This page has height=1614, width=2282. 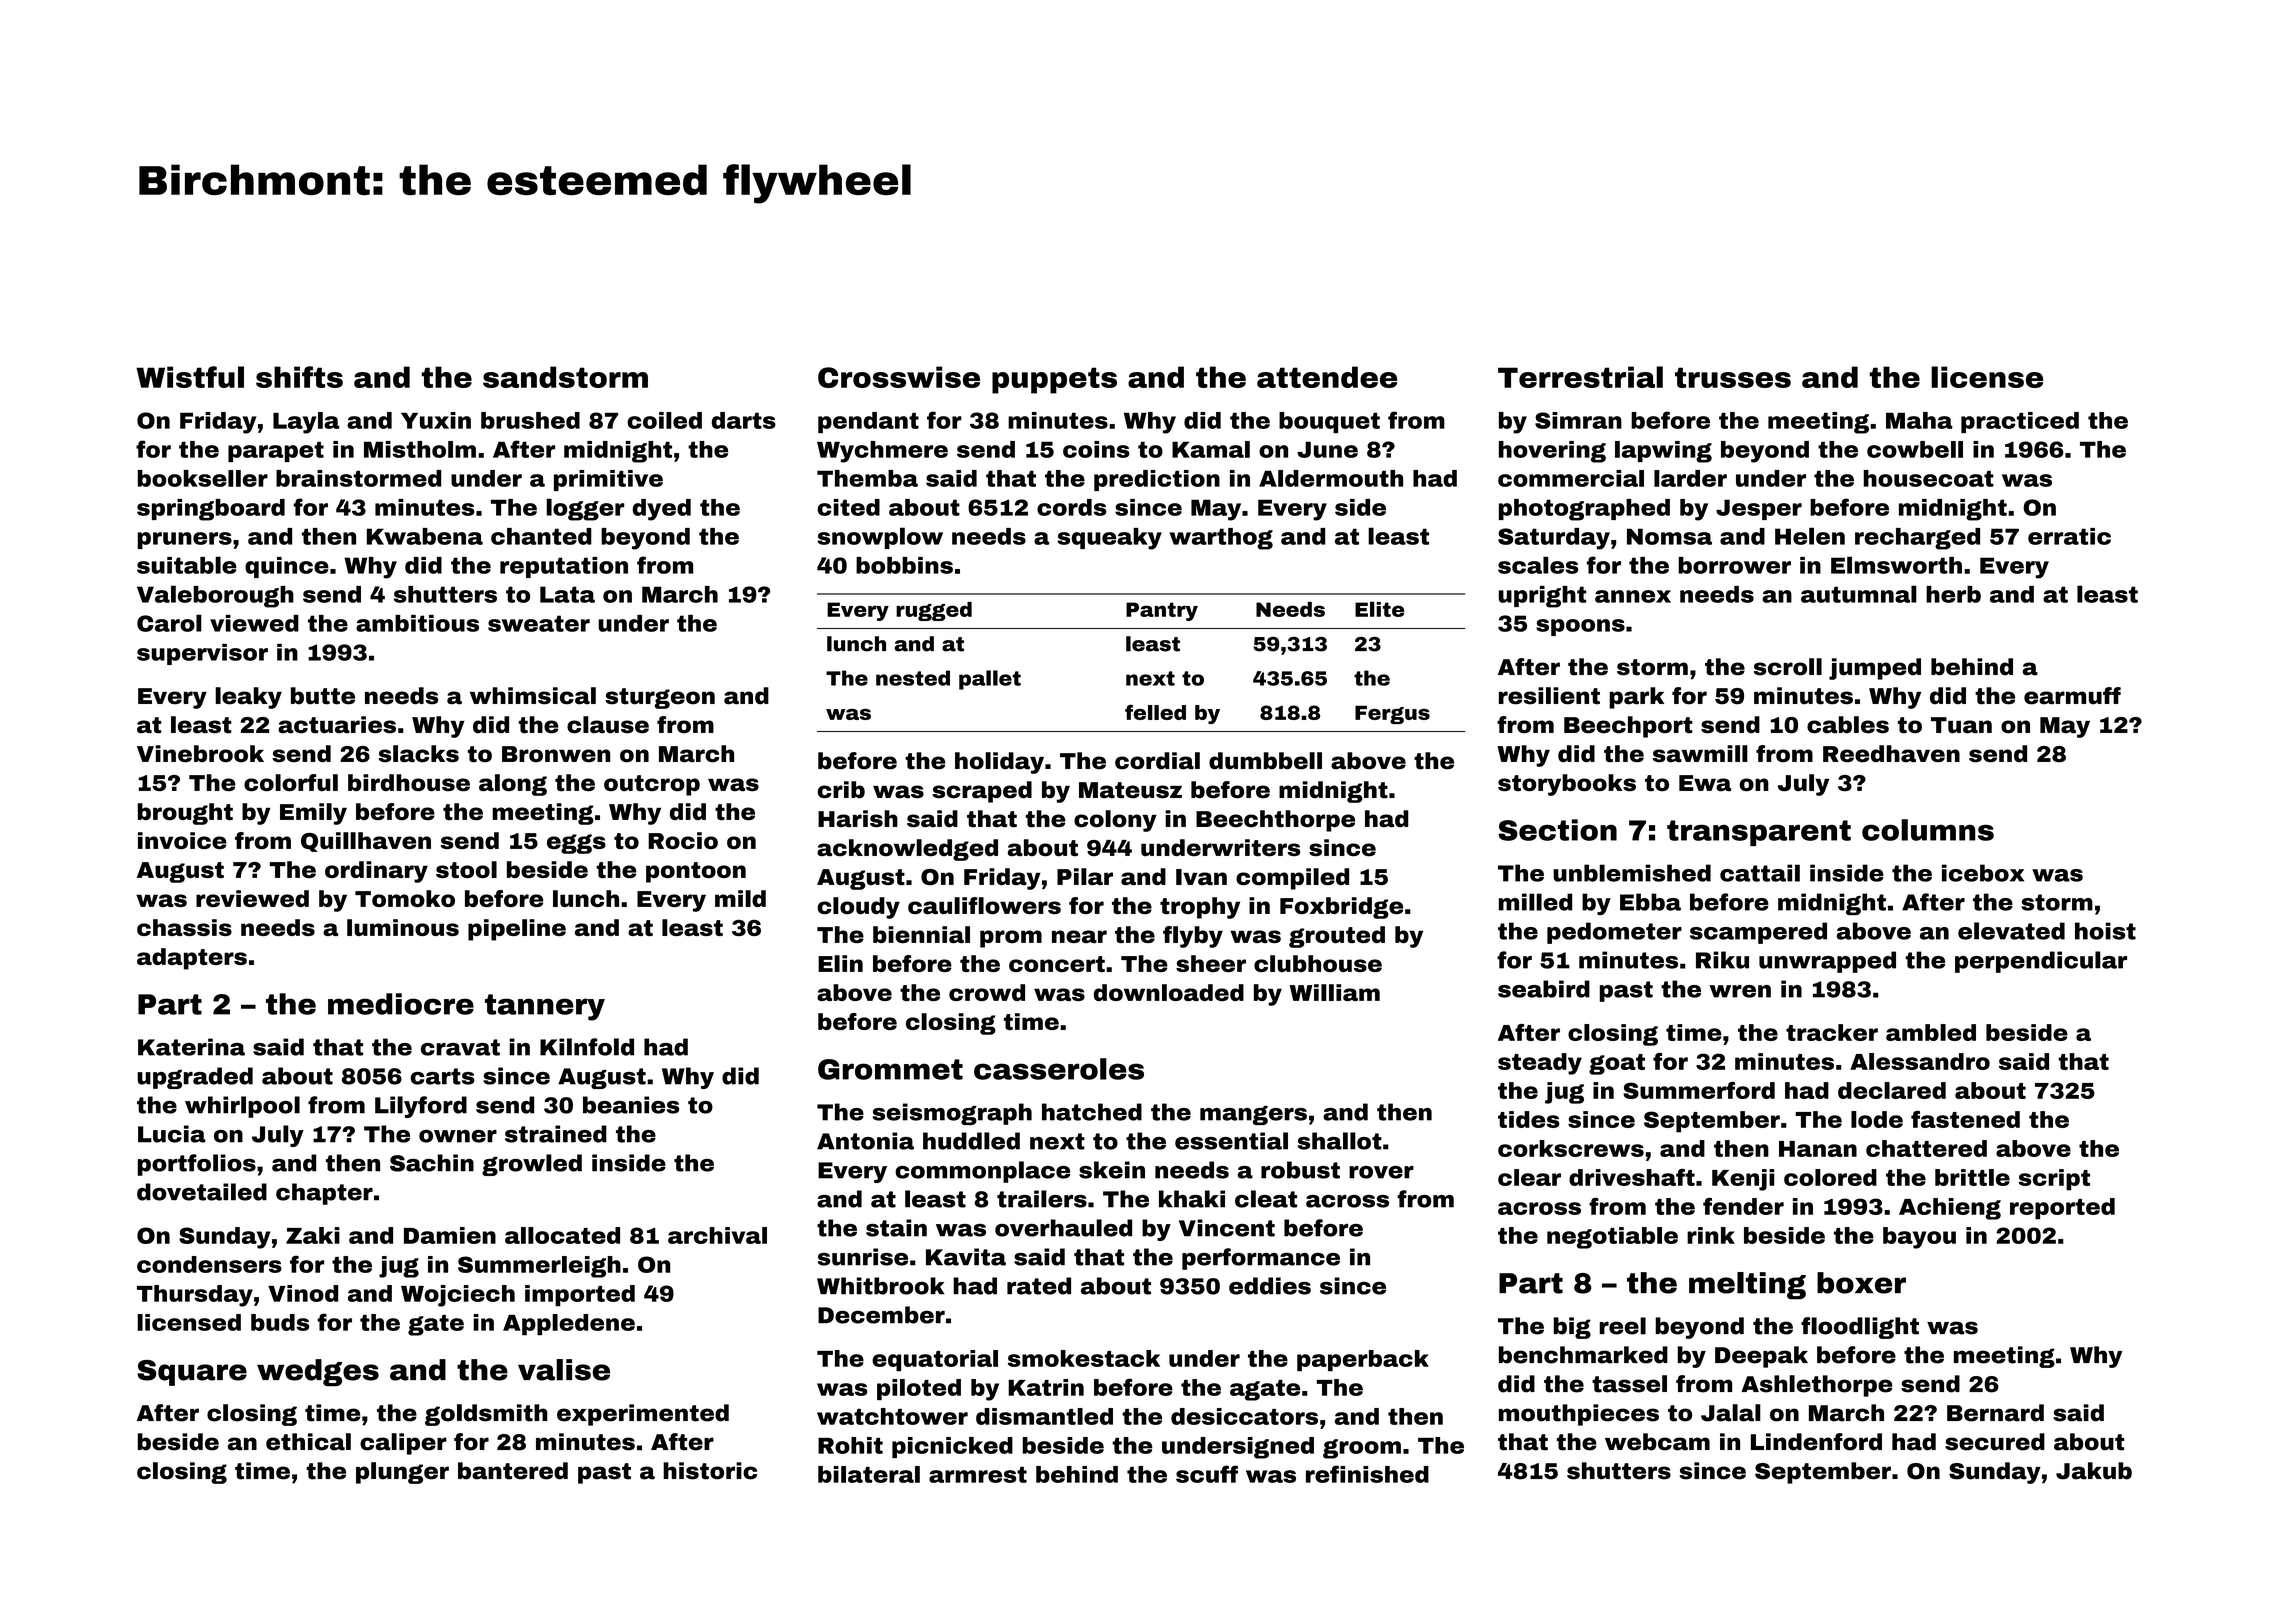 I want to click on attendee, so click(x=1327, y=377).
